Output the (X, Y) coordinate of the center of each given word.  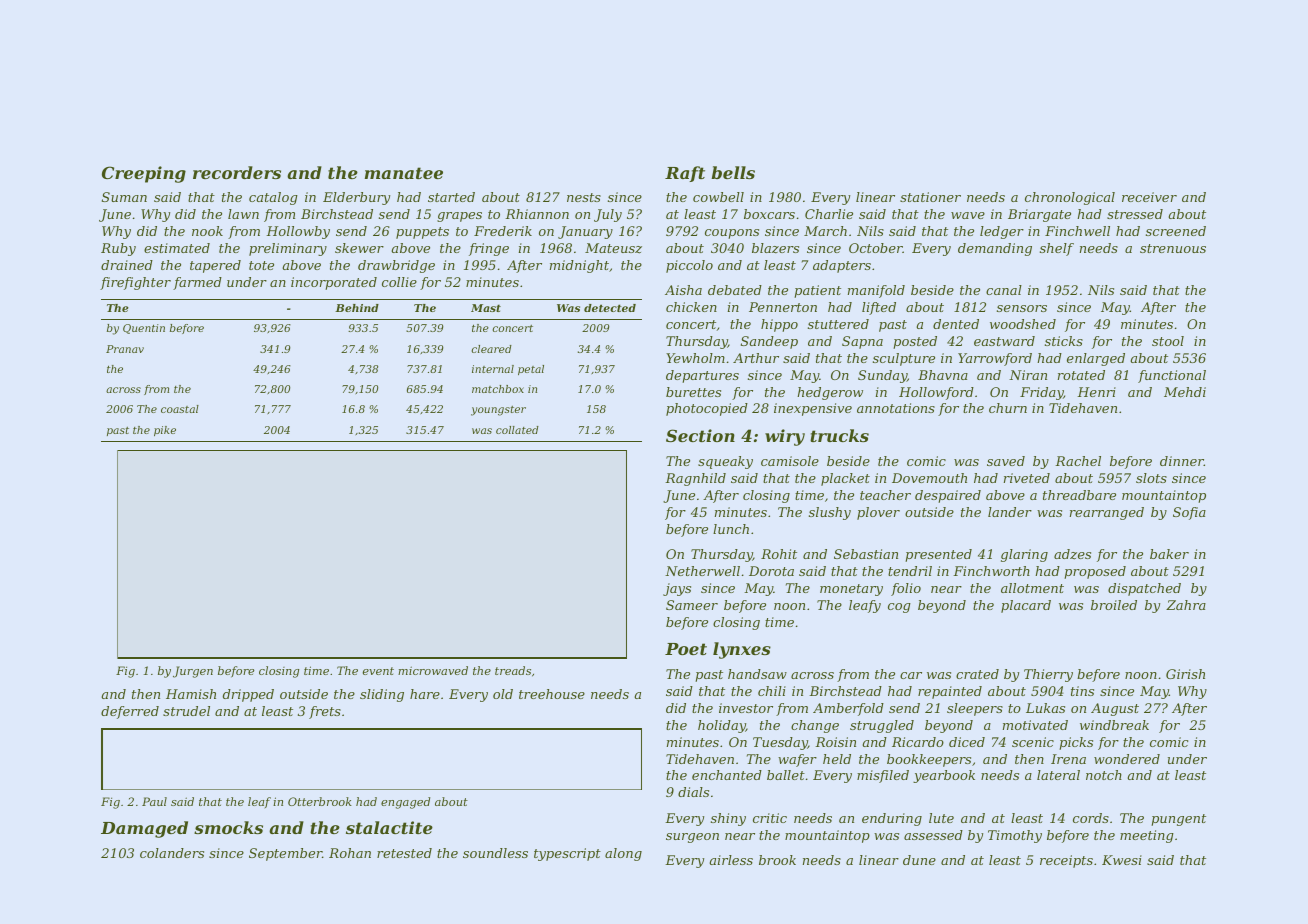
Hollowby (298, 232)
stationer (930, 197)
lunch (731, 529)
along (623, 854)
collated (517, 430)
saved (1006, 461)
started (451, 197)
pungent (1178, 820)
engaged (405, 803)
